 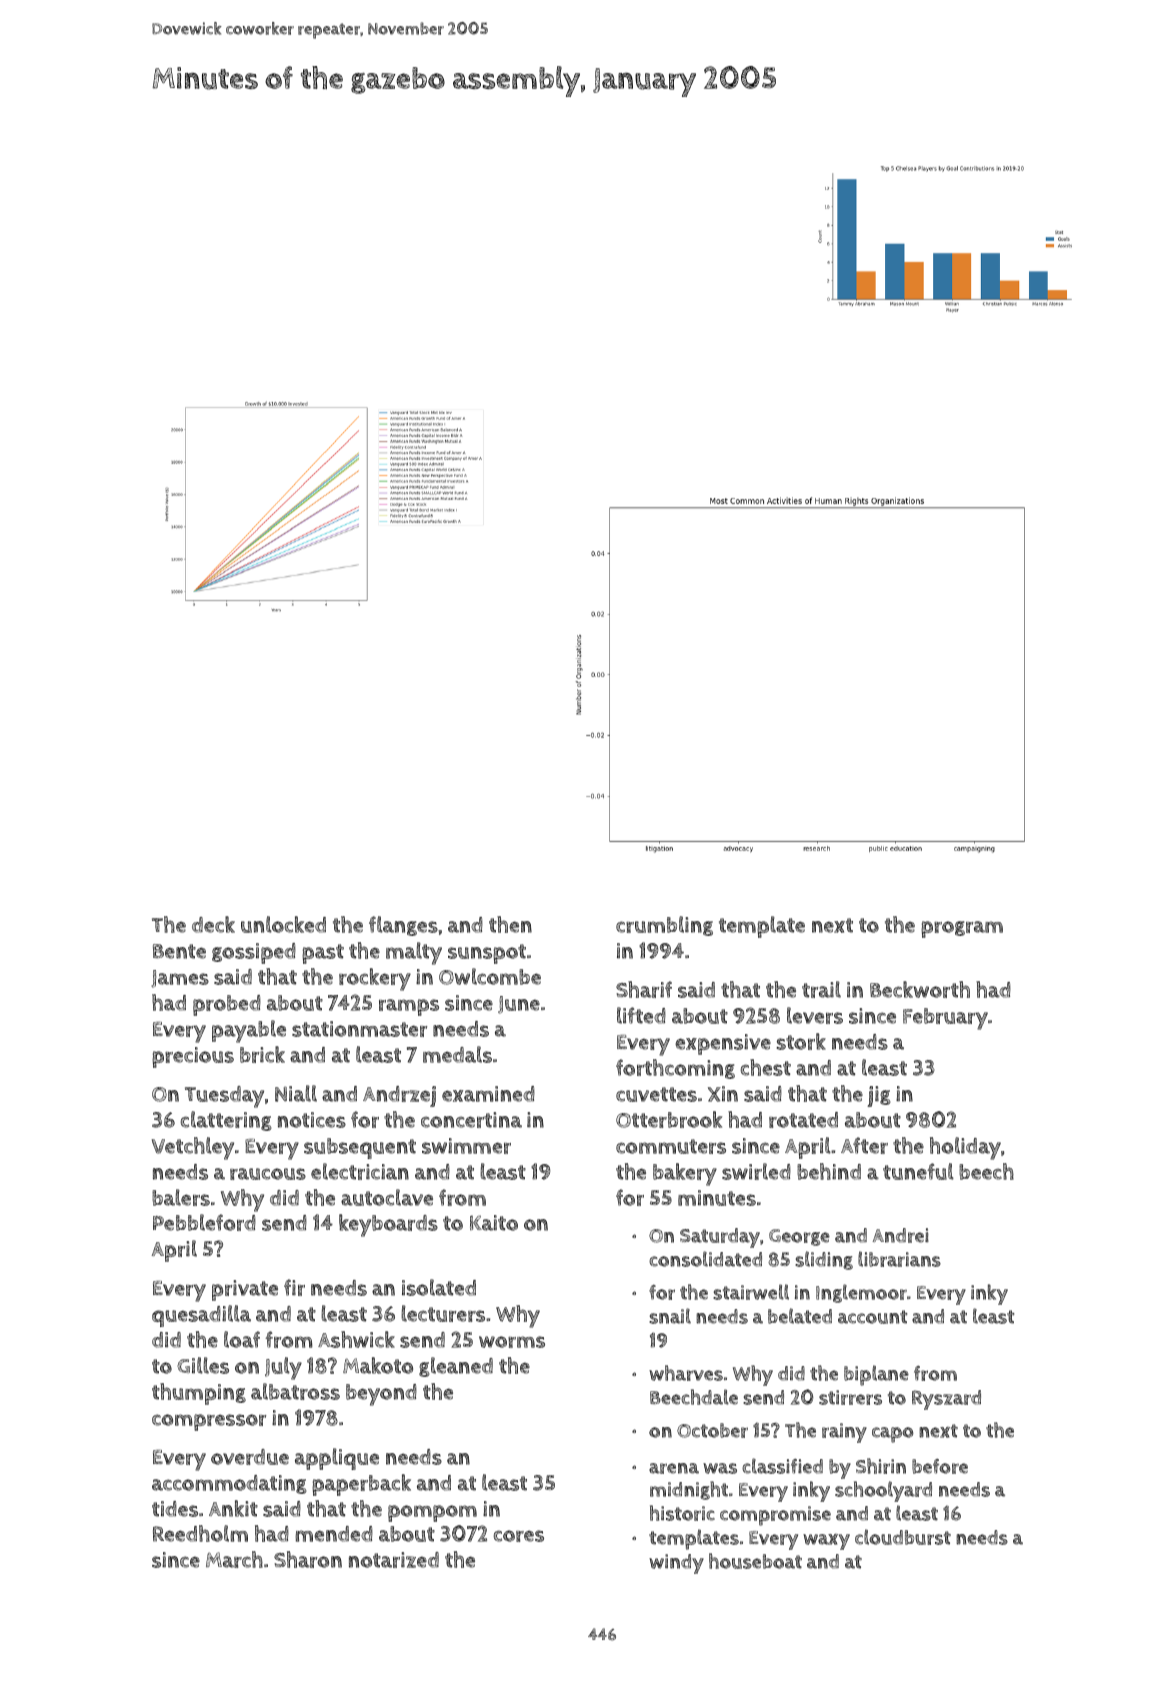 I want to click on Pebbleford, so click(x=204, y=1222).
